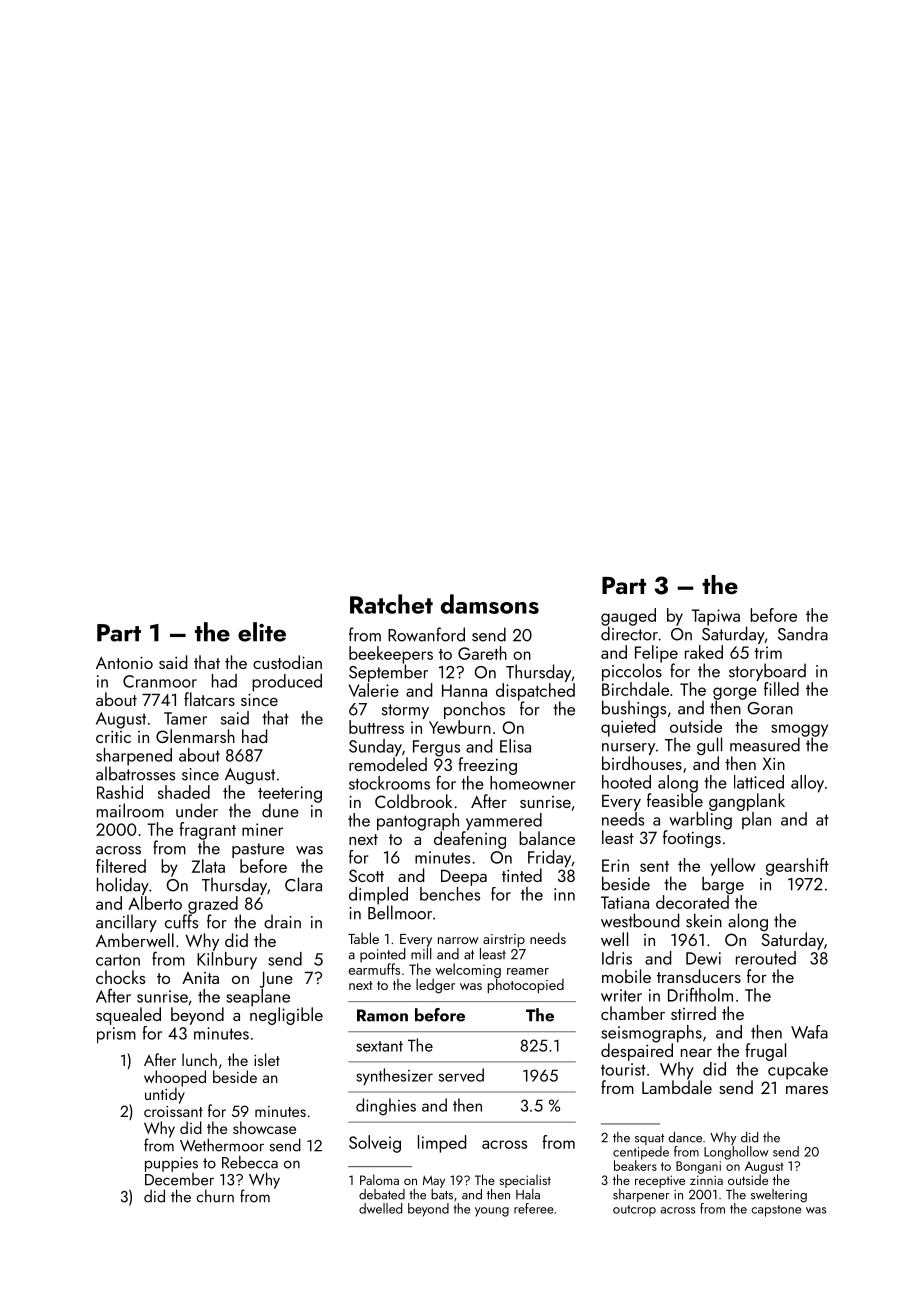  What do you see at coordinates (770, 708) in the screenshot?
I see `Goran` at bounding box center [770, 708].
